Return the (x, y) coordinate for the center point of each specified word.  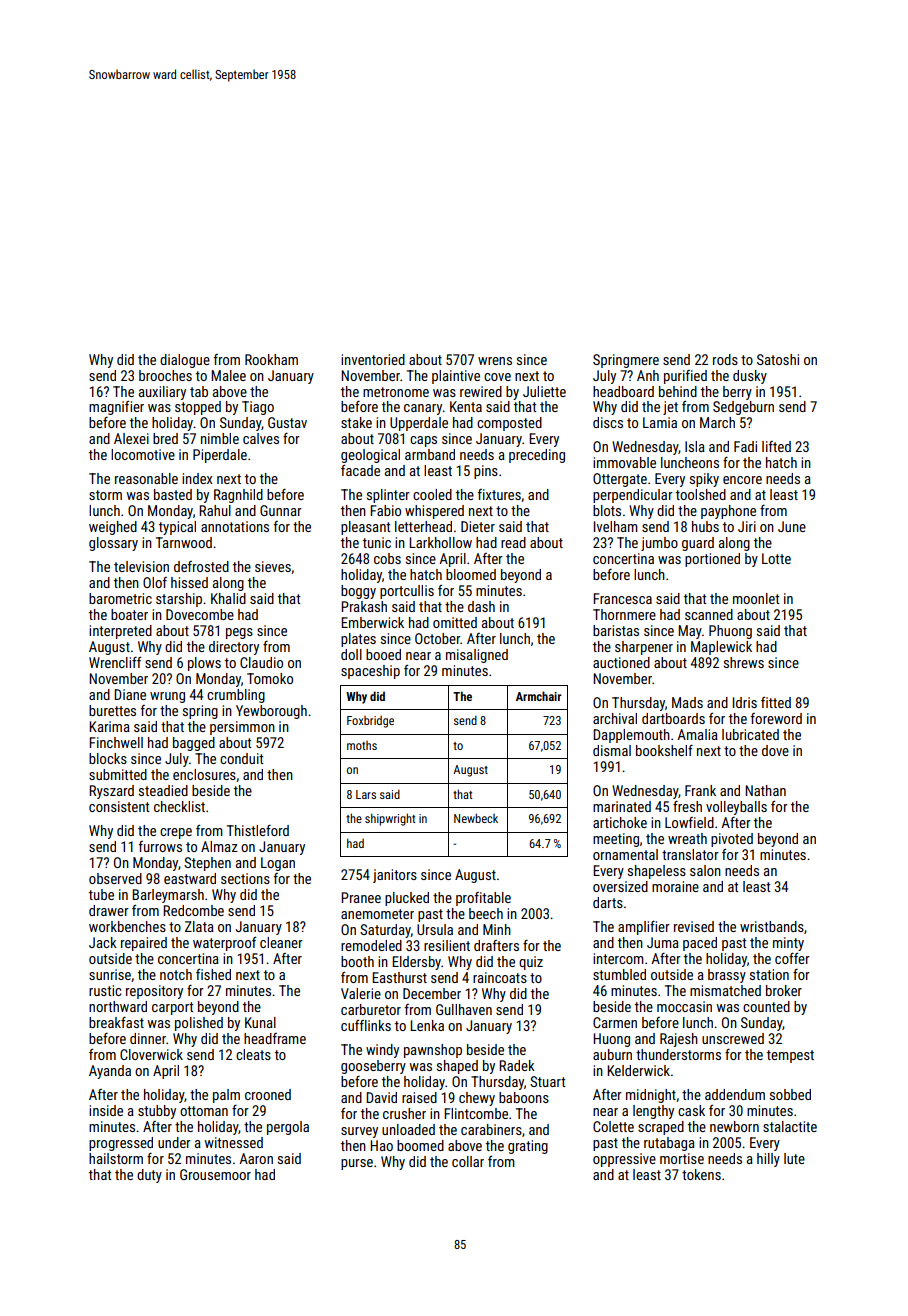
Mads (687, 702)
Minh (497, 929)
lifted (776, 446)
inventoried (373, 359)
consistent (119, 806)
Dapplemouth (631, 736)
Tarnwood (184, 542)
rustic (105, 990)
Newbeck (476, 818)
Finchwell (116, 742)
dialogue (185, 361)
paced (700, 944)
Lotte (776, 558)
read (513, 542)
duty (149, 1176)
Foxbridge (370, 722)
